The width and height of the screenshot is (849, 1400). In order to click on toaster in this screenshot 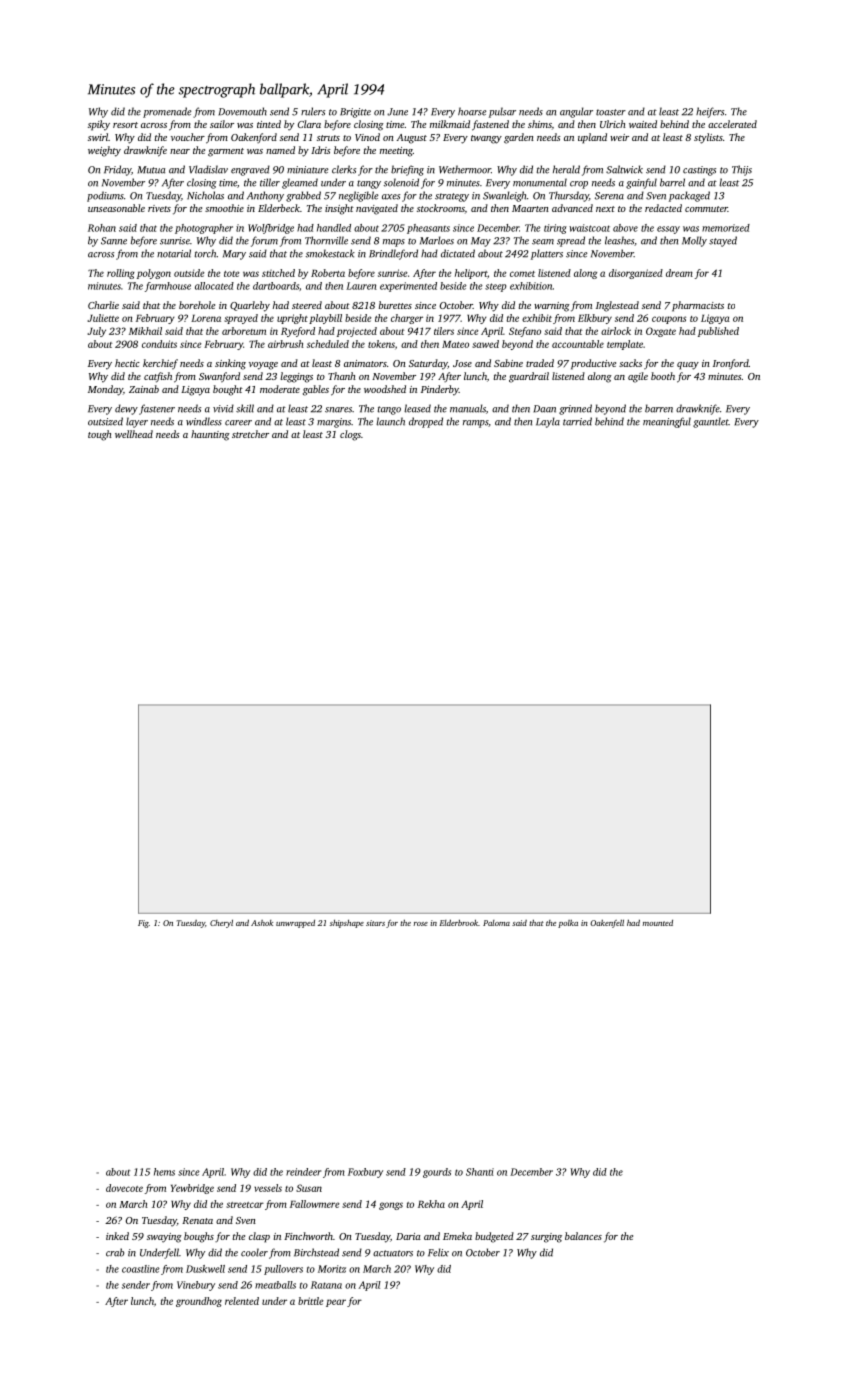, I will do `click(611, 112)`.
